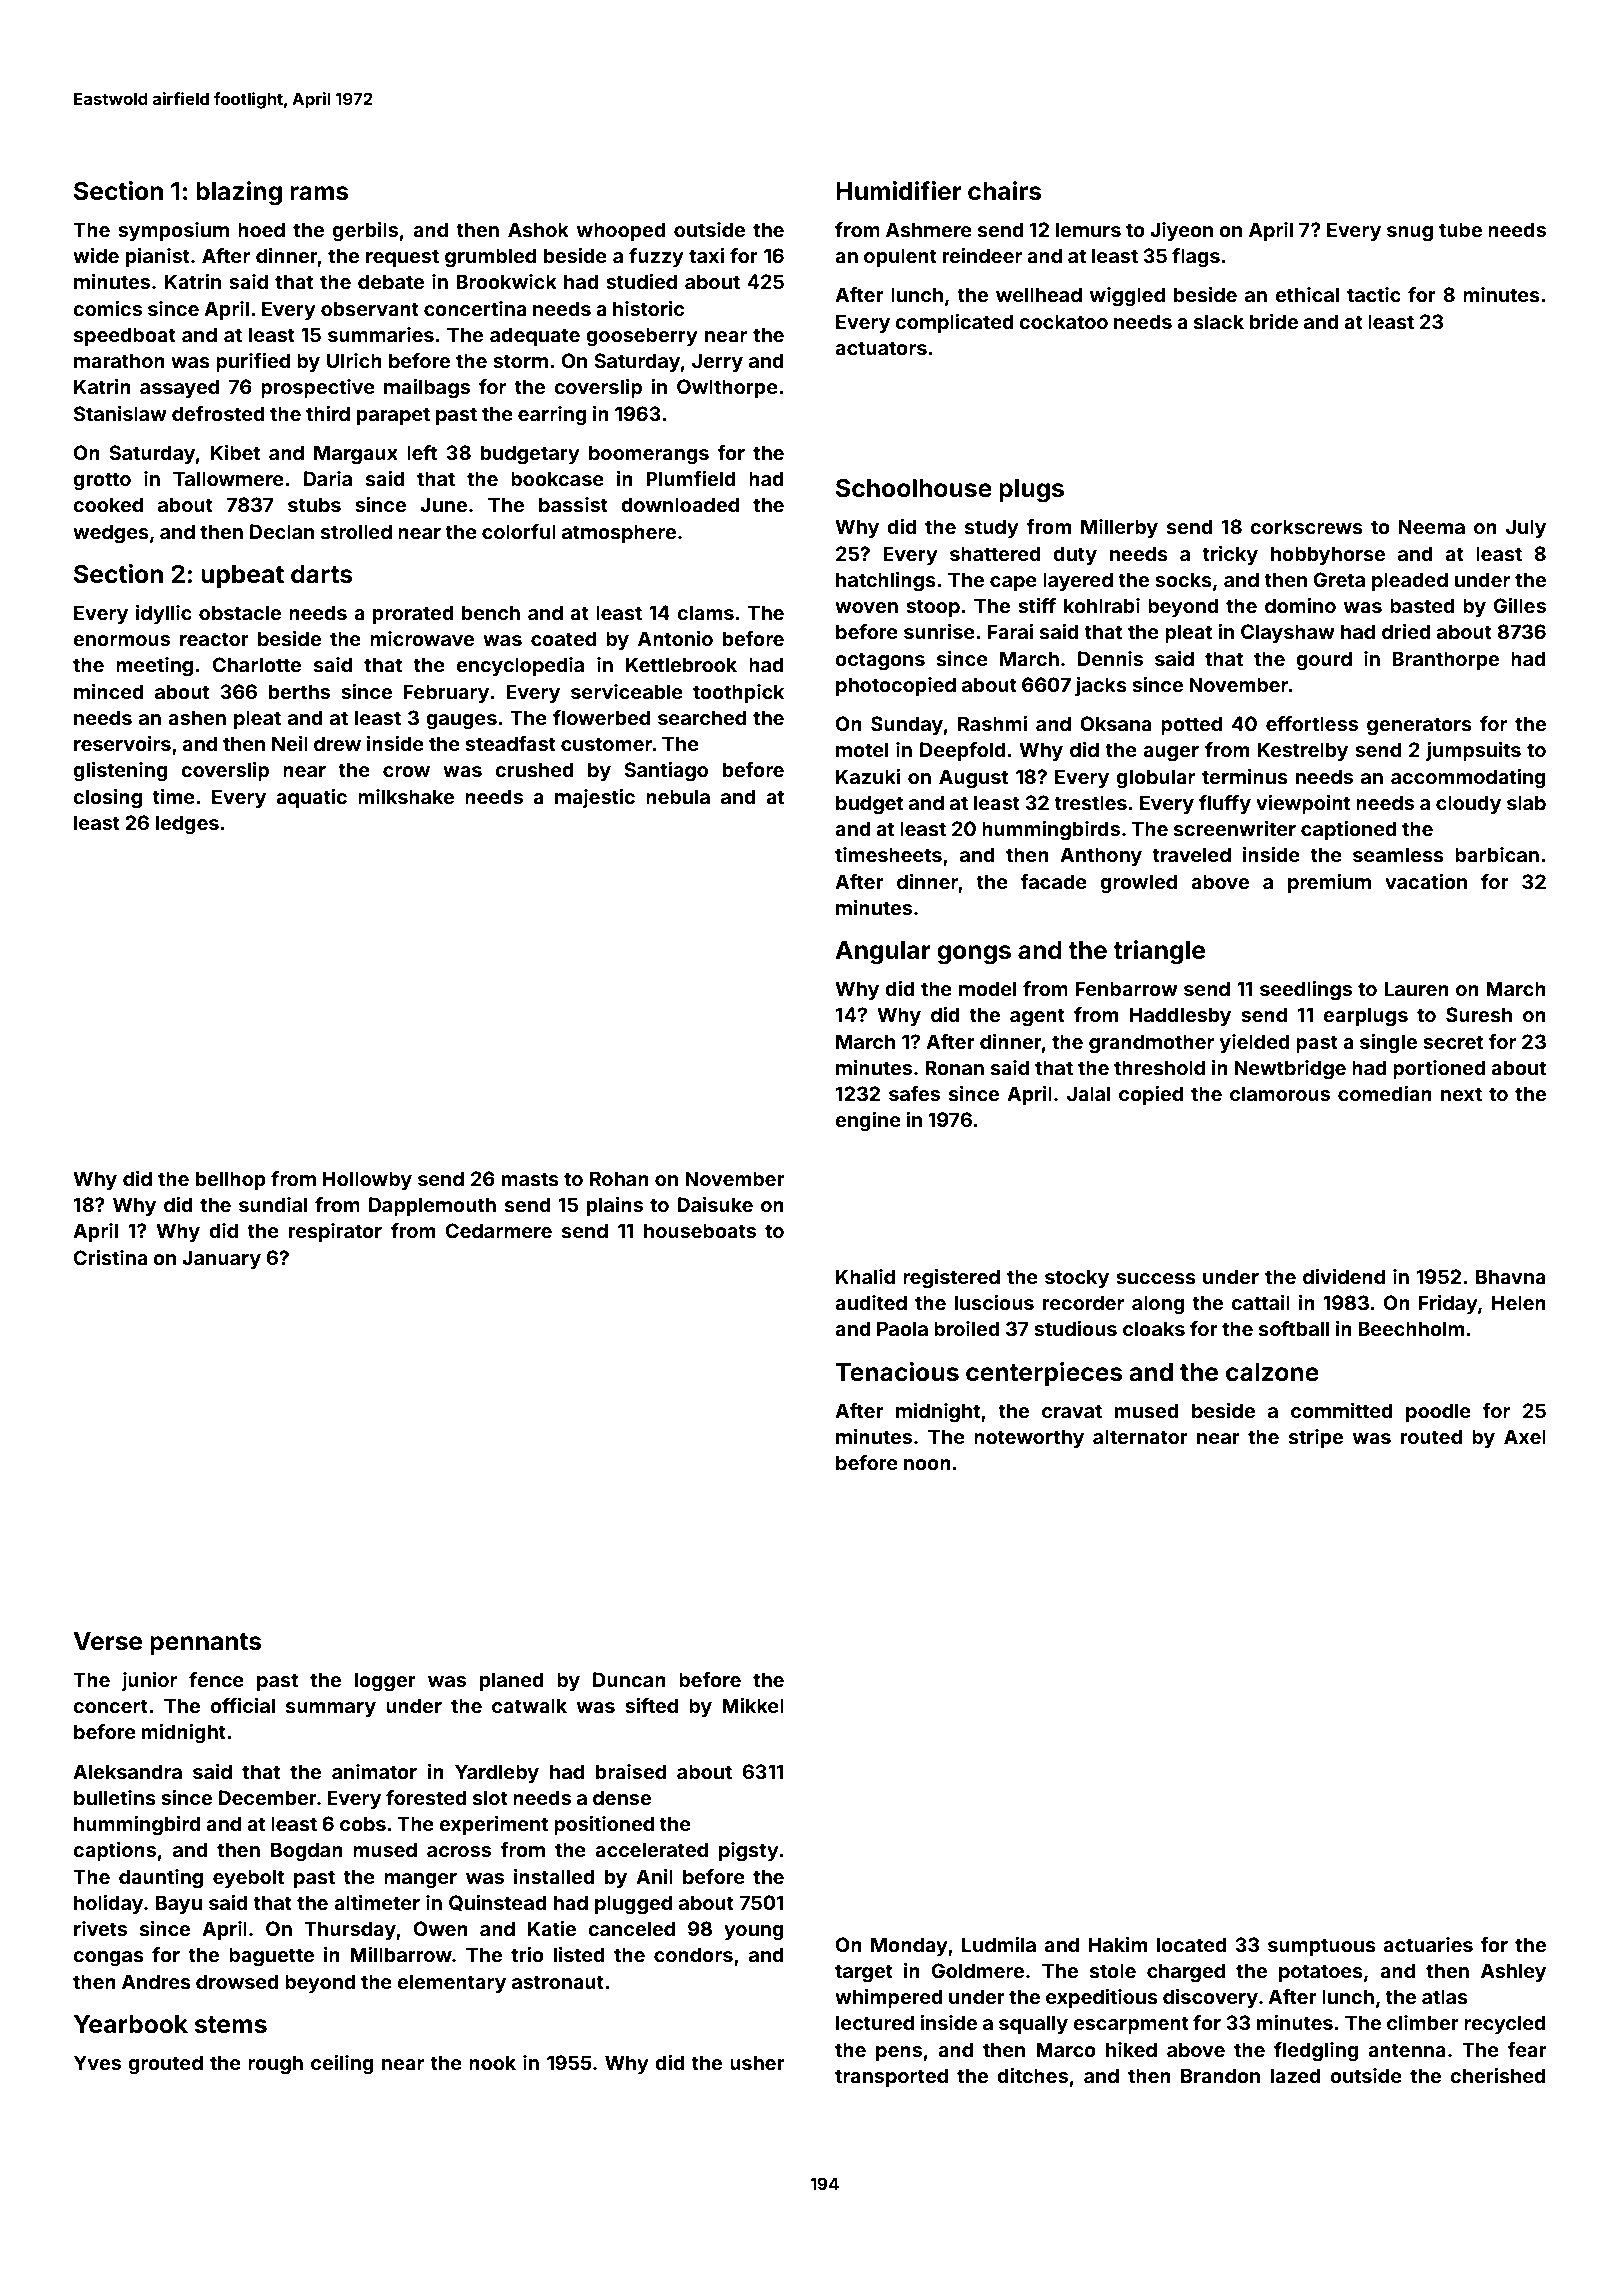  I want to click on Cedarmere, so click(499, 1230).
